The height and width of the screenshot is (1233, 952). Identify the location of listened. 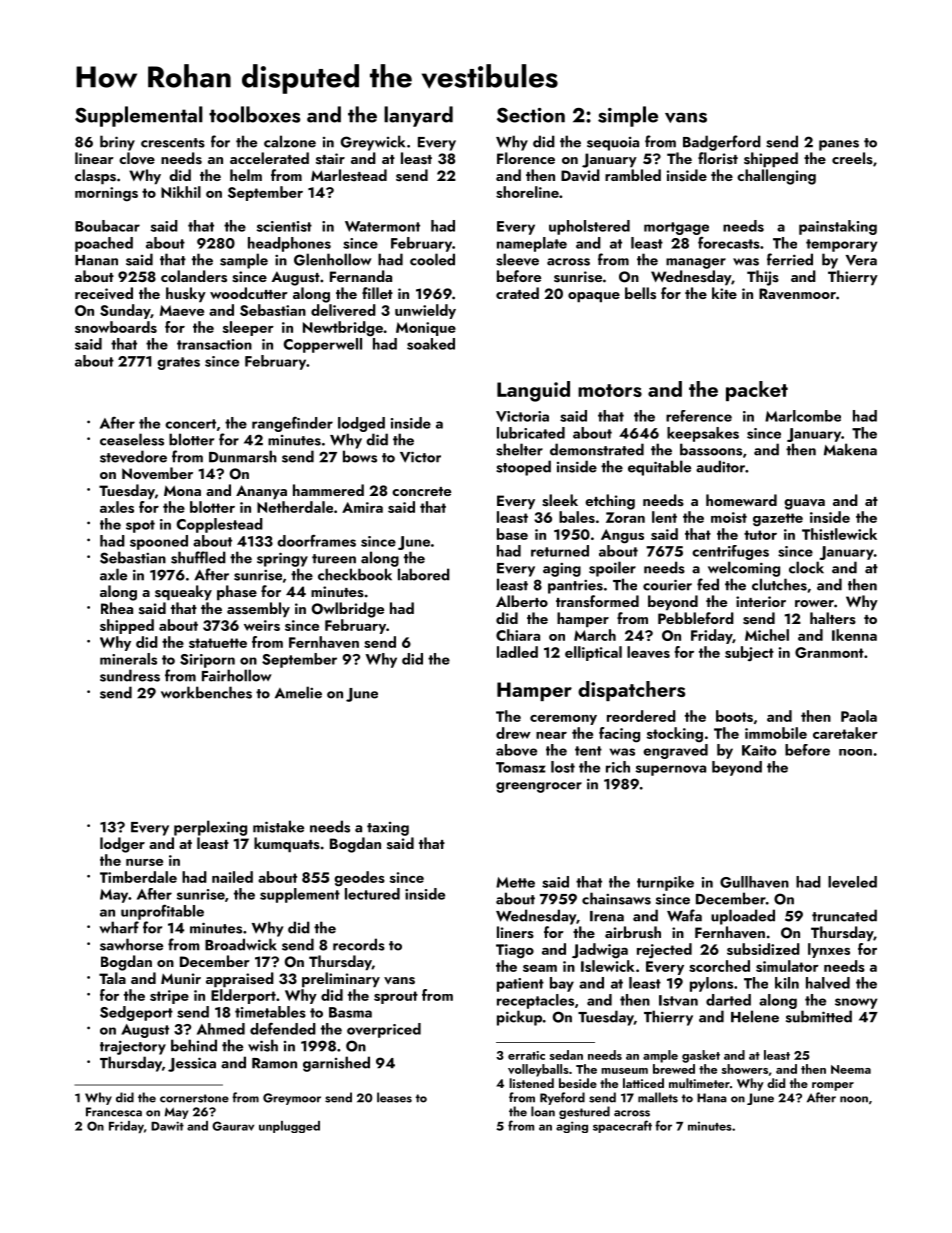
(531, 1083).
